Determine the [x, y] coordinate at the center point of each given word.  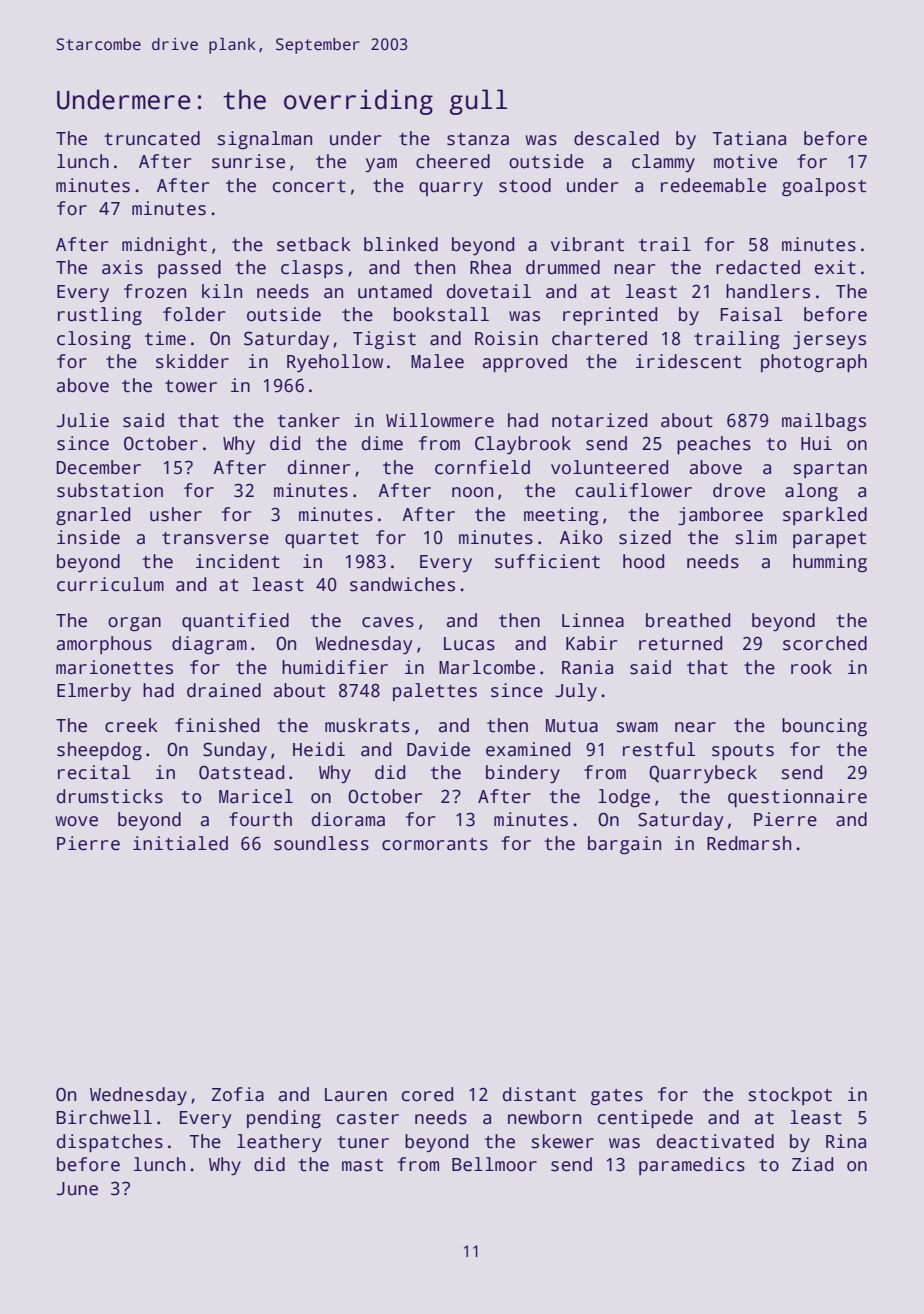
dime [382, 443]
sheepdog [99, 751]
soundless [321, 843]
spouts [743, 752]
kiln [222, 291]
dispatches [110, 1143]
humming [830, 563]
